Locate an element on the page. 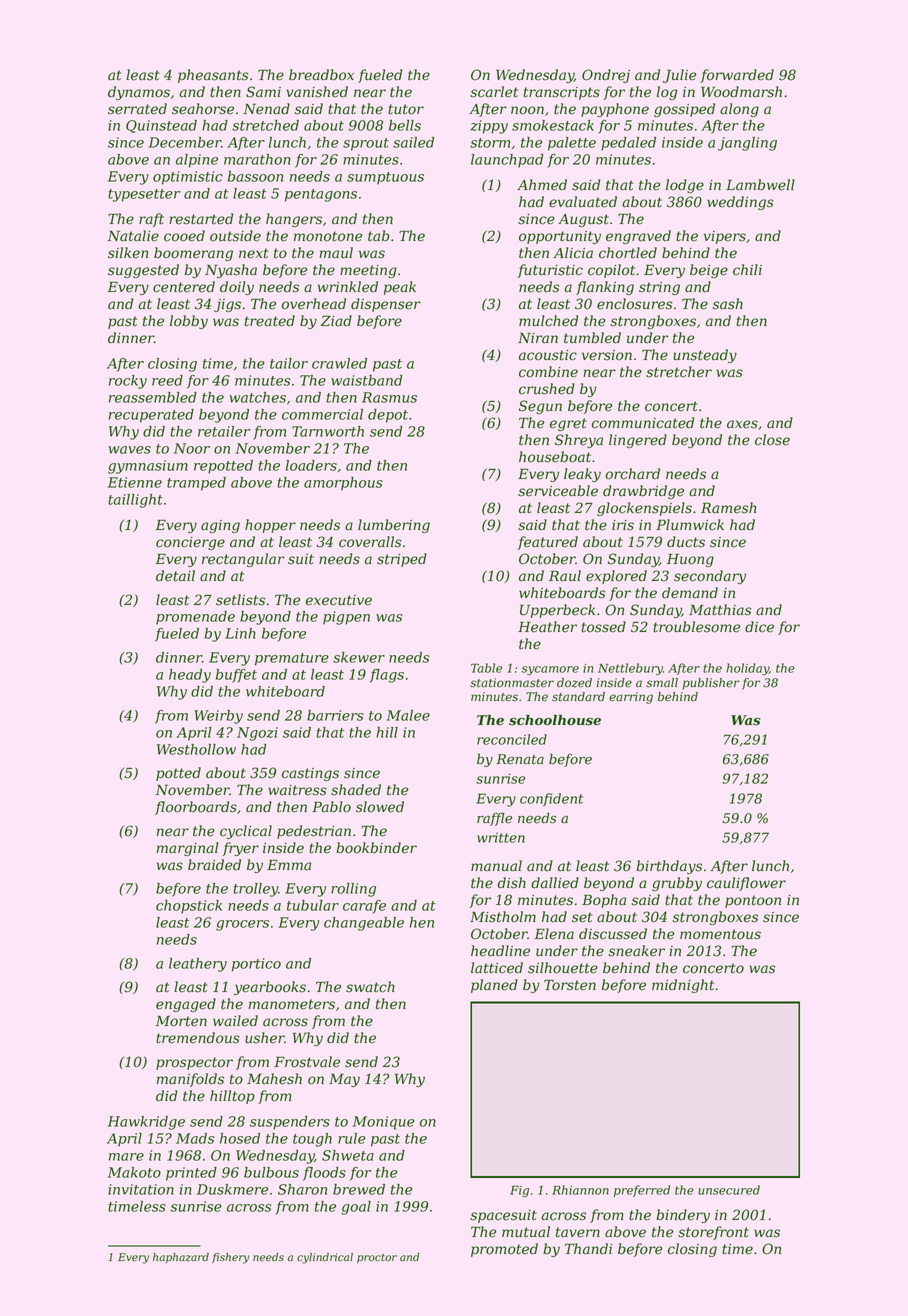  haphazard is located at coordinates (181, 1258).
